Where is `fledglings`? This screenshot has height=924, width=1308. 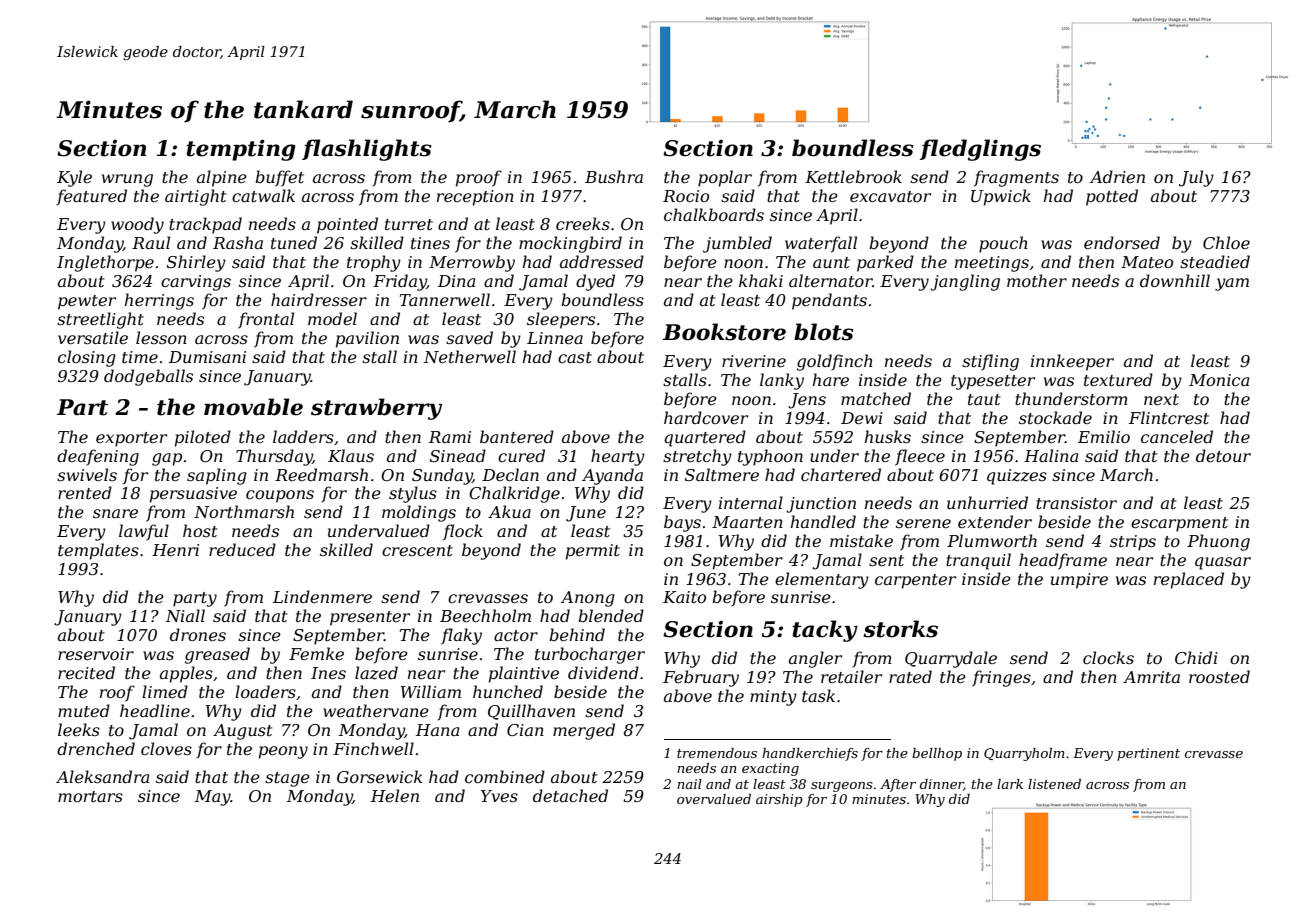
fledglings is located at coordinates (980, 150).
